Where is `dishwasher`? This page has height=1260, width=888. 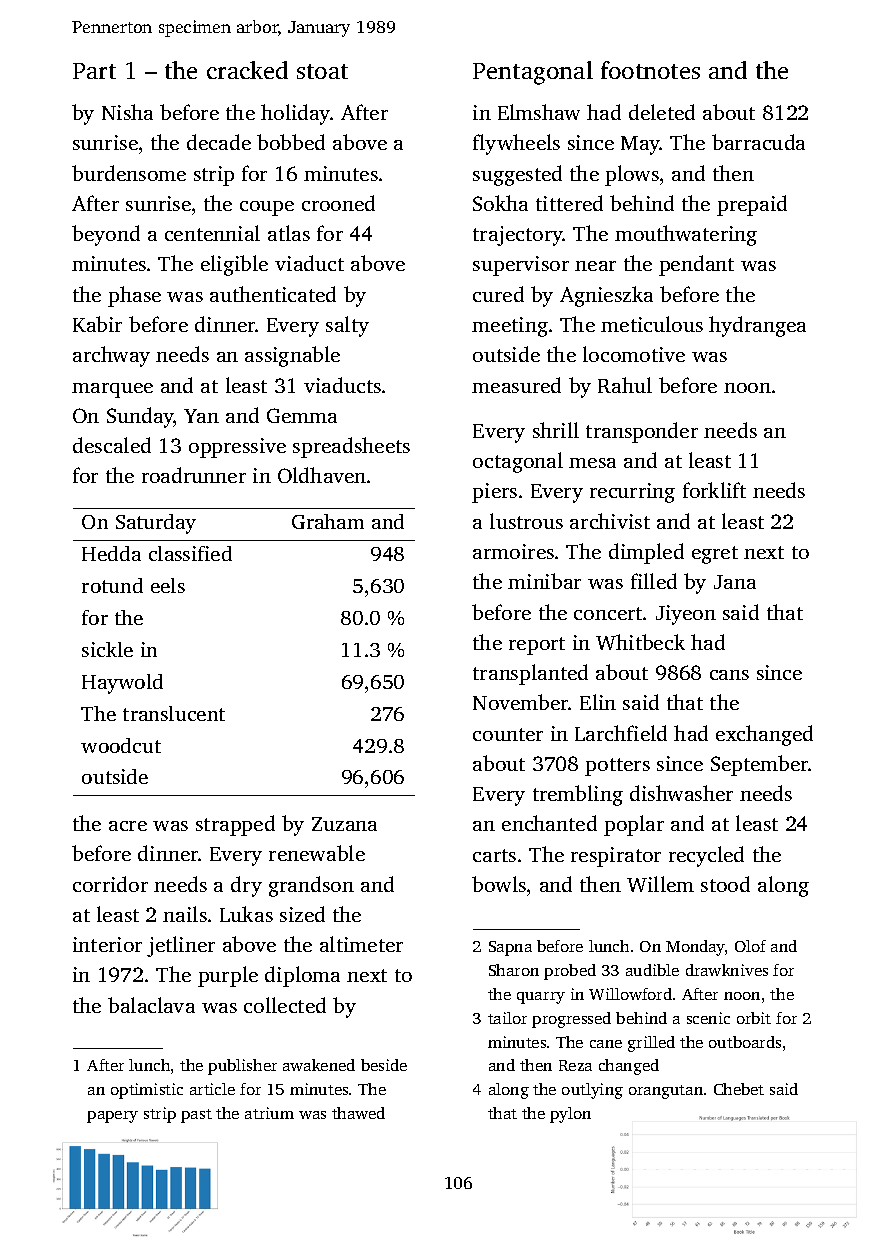 dishwasher is located at coordinates (681, 793).
